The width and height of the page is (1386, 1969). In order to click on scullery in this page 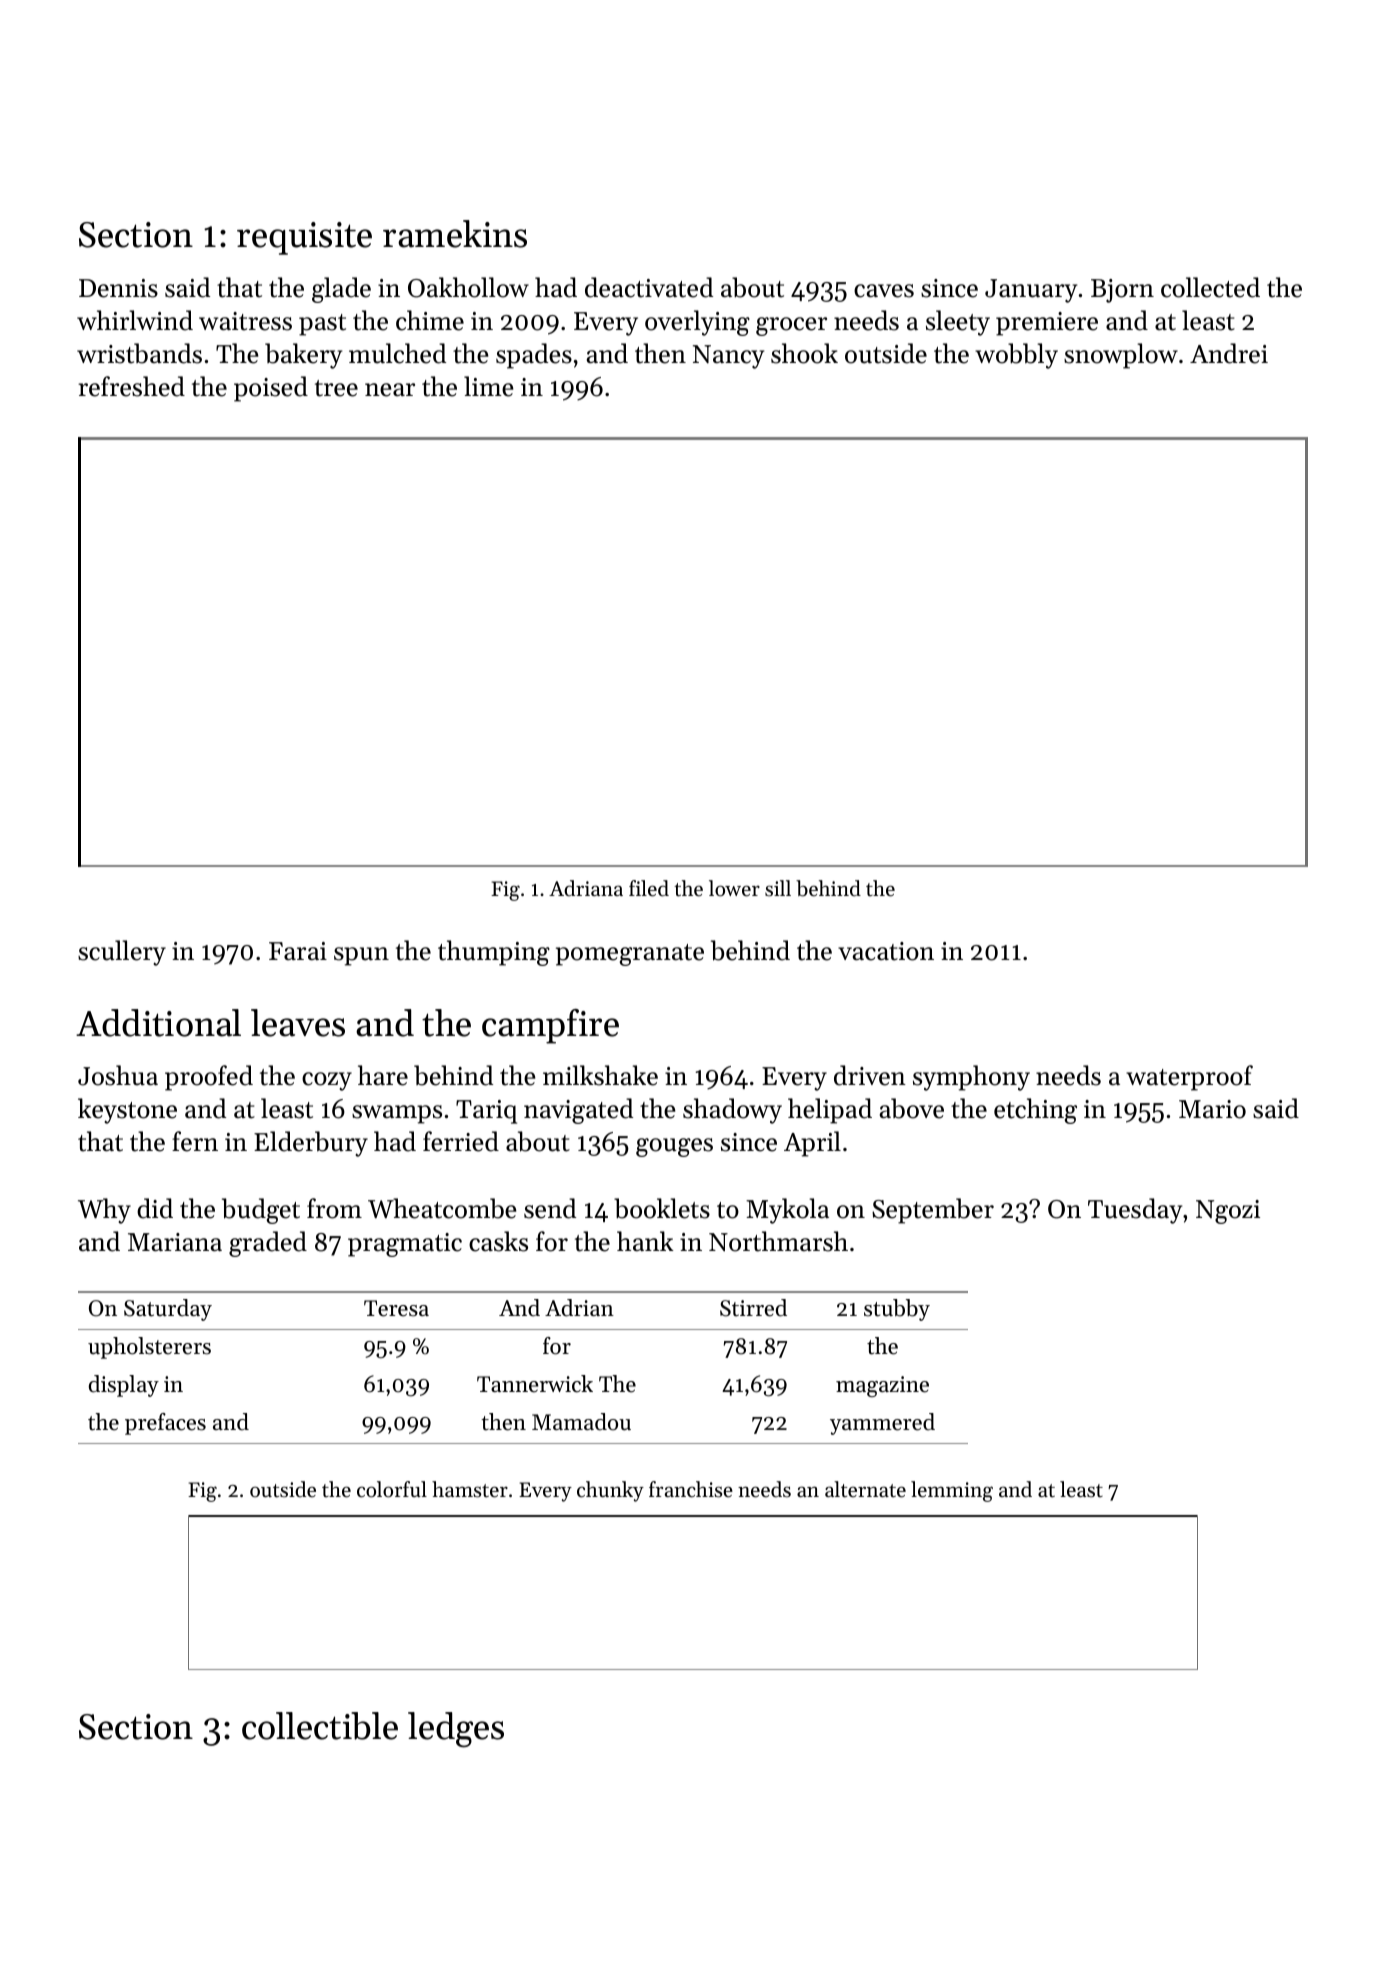, I will do `click(122, 953)`.
